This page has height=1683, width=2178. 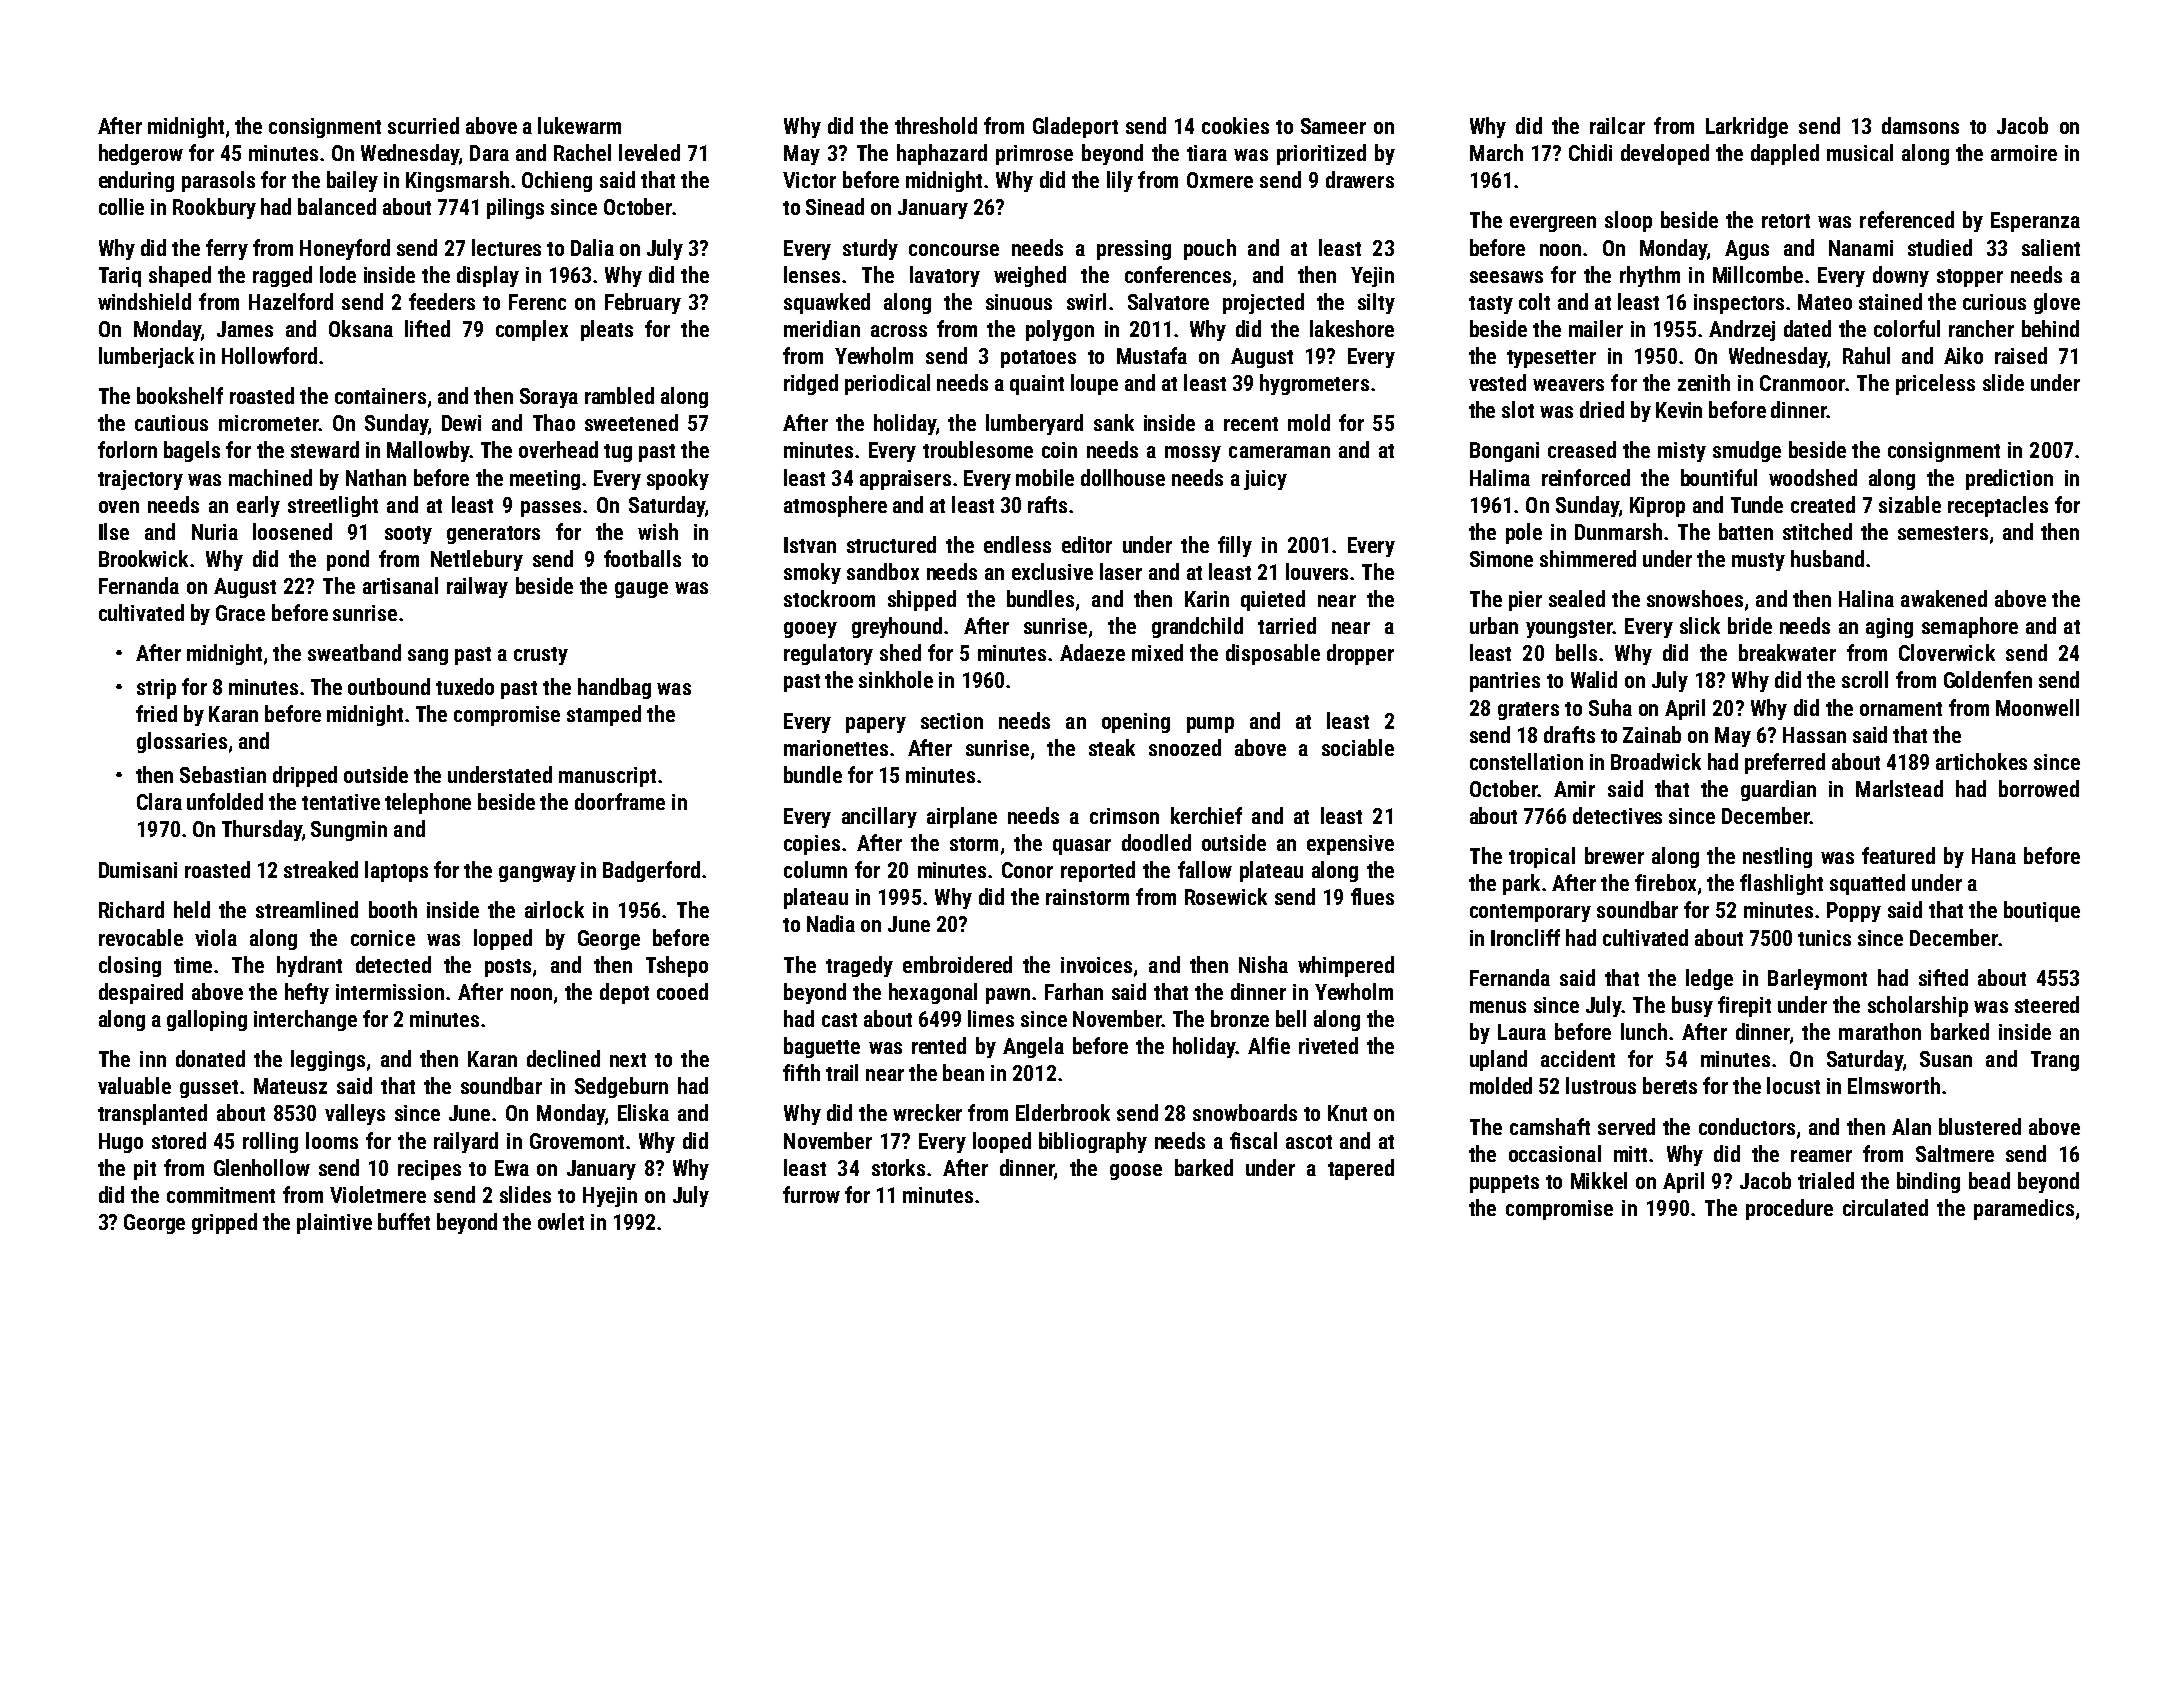 What do you see at coordinates (2009, 479) in the page?
I see `prediction` at bounding box center [2009, 479].
